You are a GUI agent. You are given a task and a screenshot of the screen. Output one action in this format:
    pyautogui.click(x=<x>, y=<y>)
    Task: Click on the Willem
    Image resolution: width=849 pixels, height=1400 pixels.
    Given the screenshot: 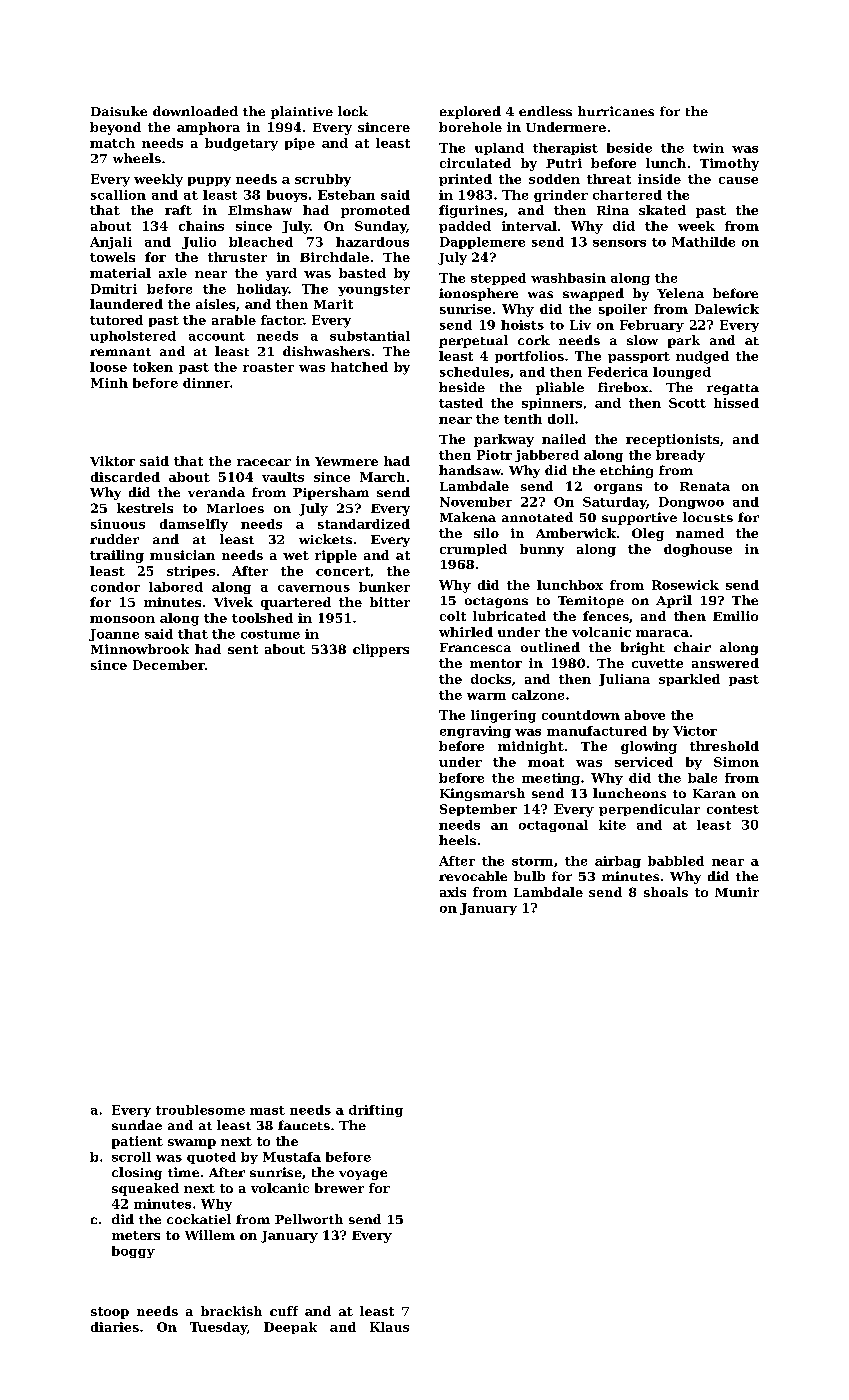 What is the action you would take?
    pyautogui.click(x=210, y=1235)
